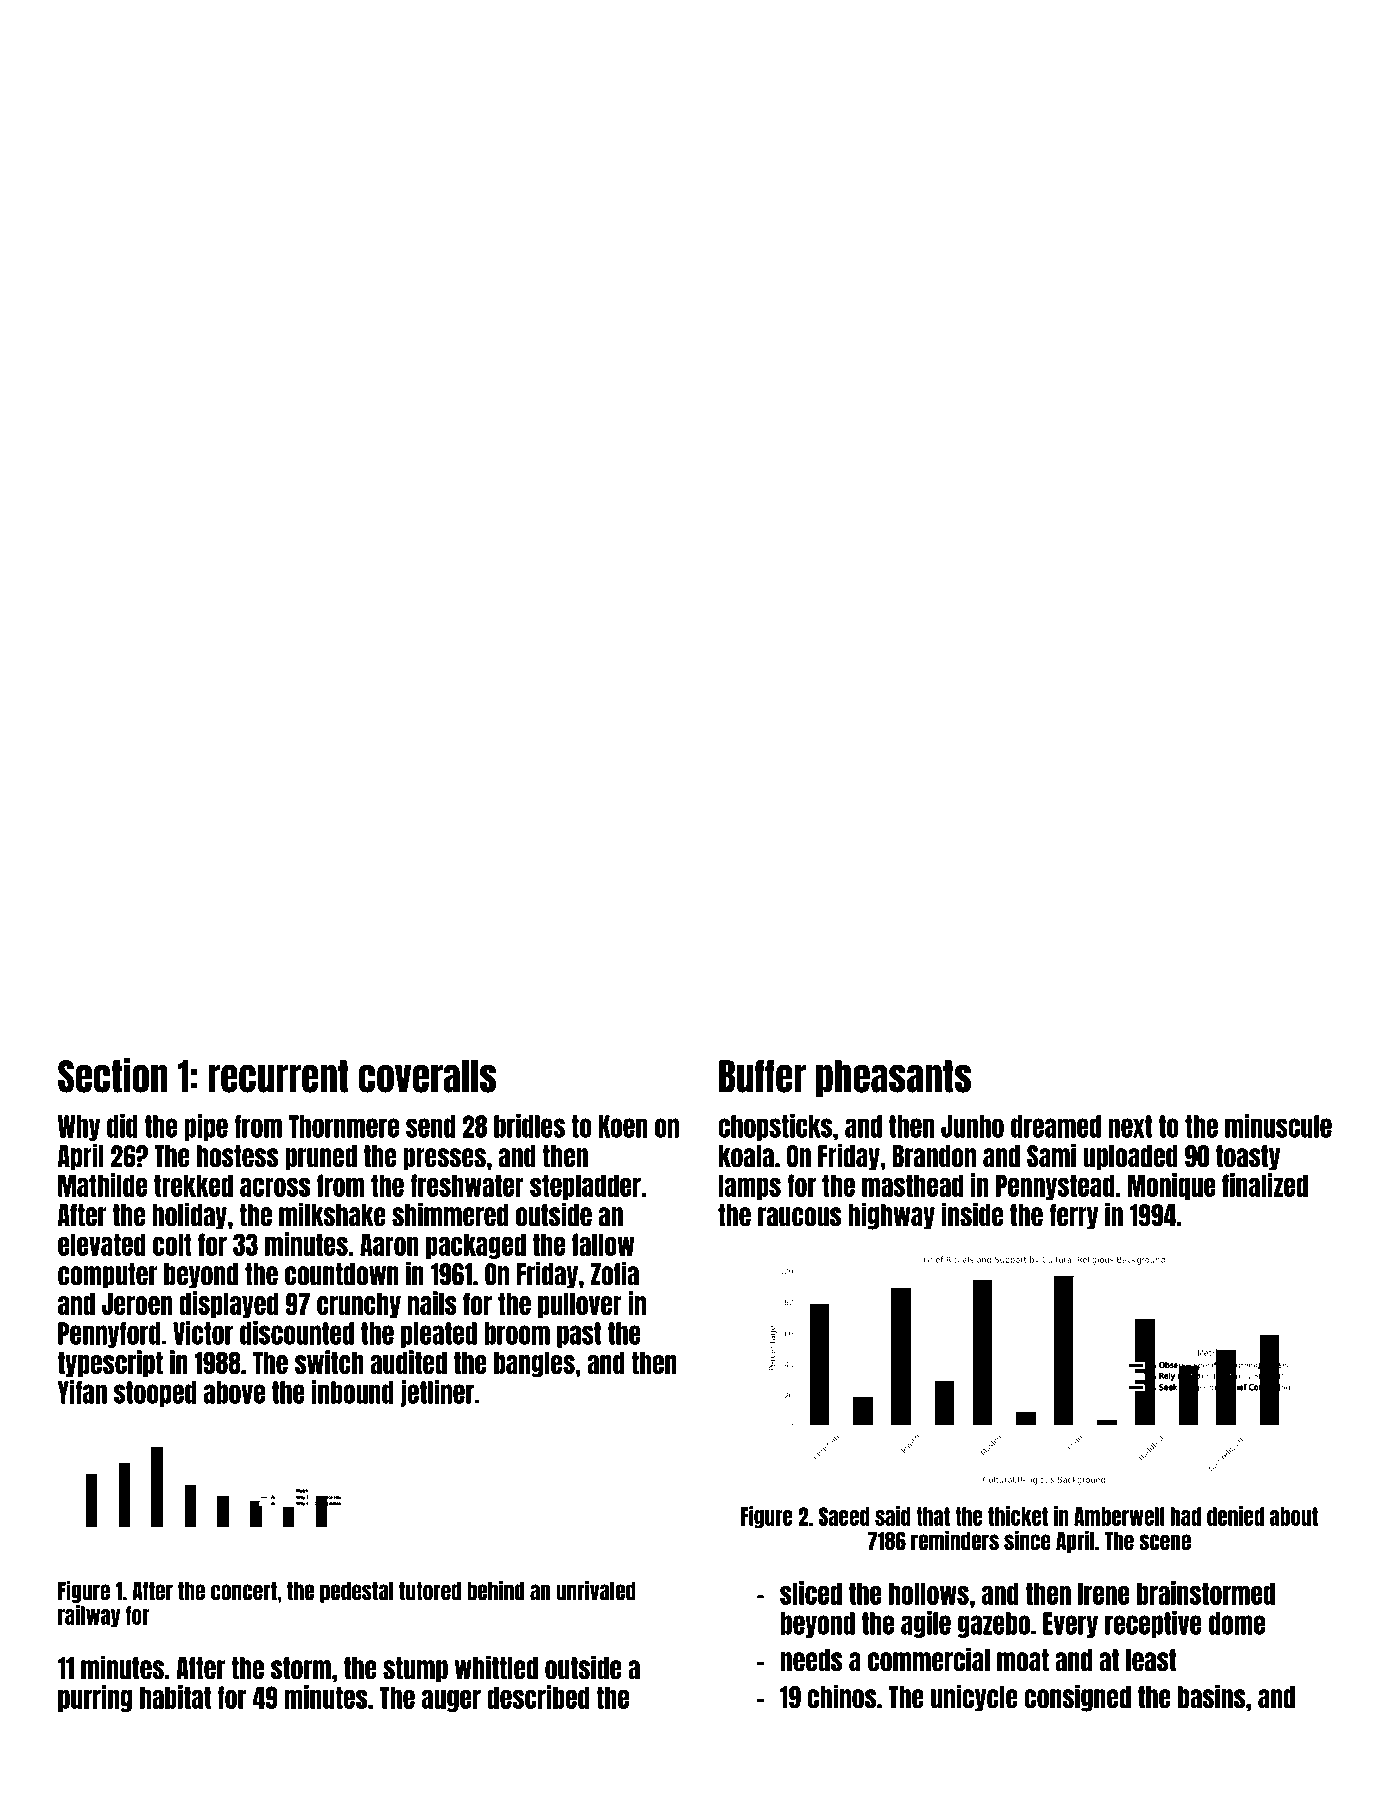 Image resolution: width=1398 pixels, height=1809 pixels. I want to click on elevated, so click(102, 1244).
